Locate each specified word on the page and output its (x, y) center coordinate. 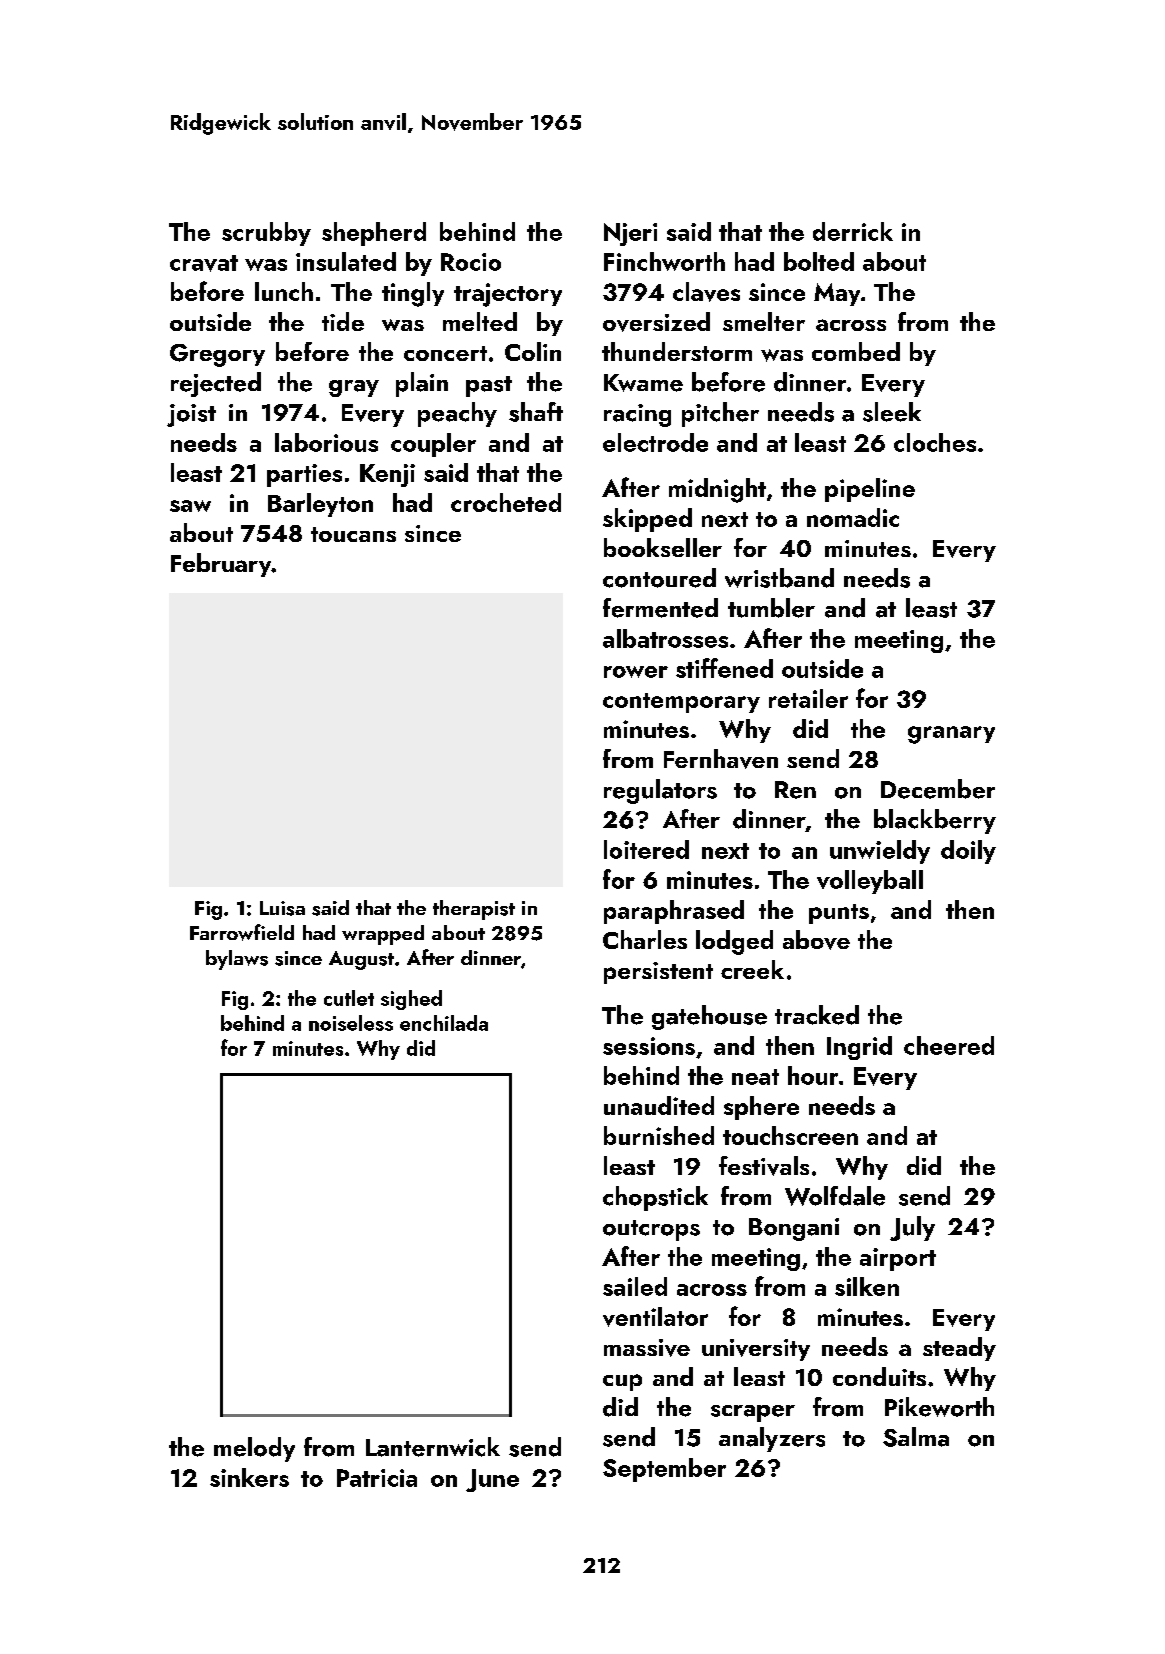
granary (951, 735)
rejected (216, 384)
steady (959, 1349)
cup (622, 1382)
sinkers (249, 1477)
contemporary (681, 703)
